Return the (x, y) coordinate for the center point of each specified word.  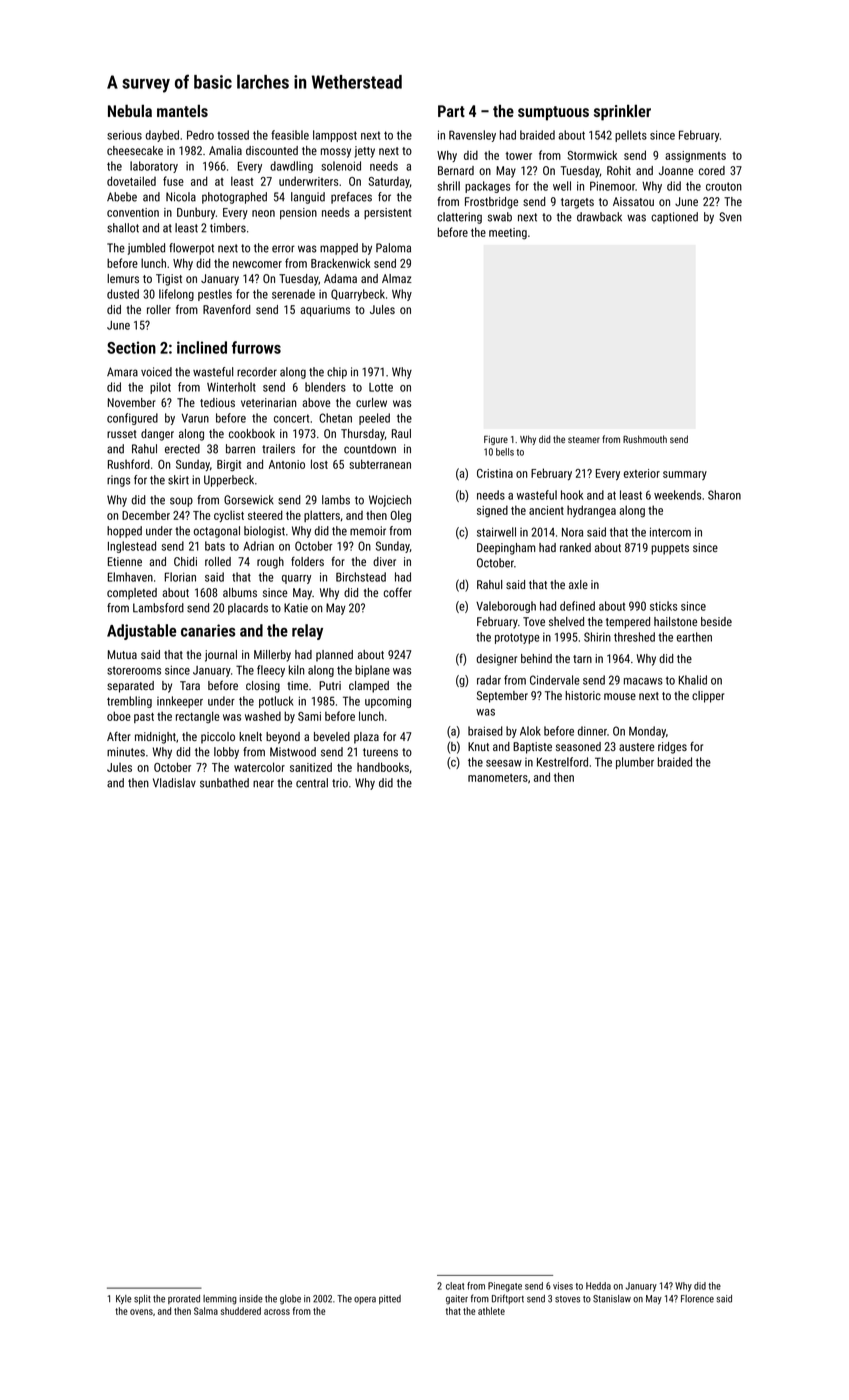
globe (290, 1300)
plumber (635, 763)
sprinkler (622, 112)
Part (451, 111)
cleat (455, 1286)
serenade (293, 294)
